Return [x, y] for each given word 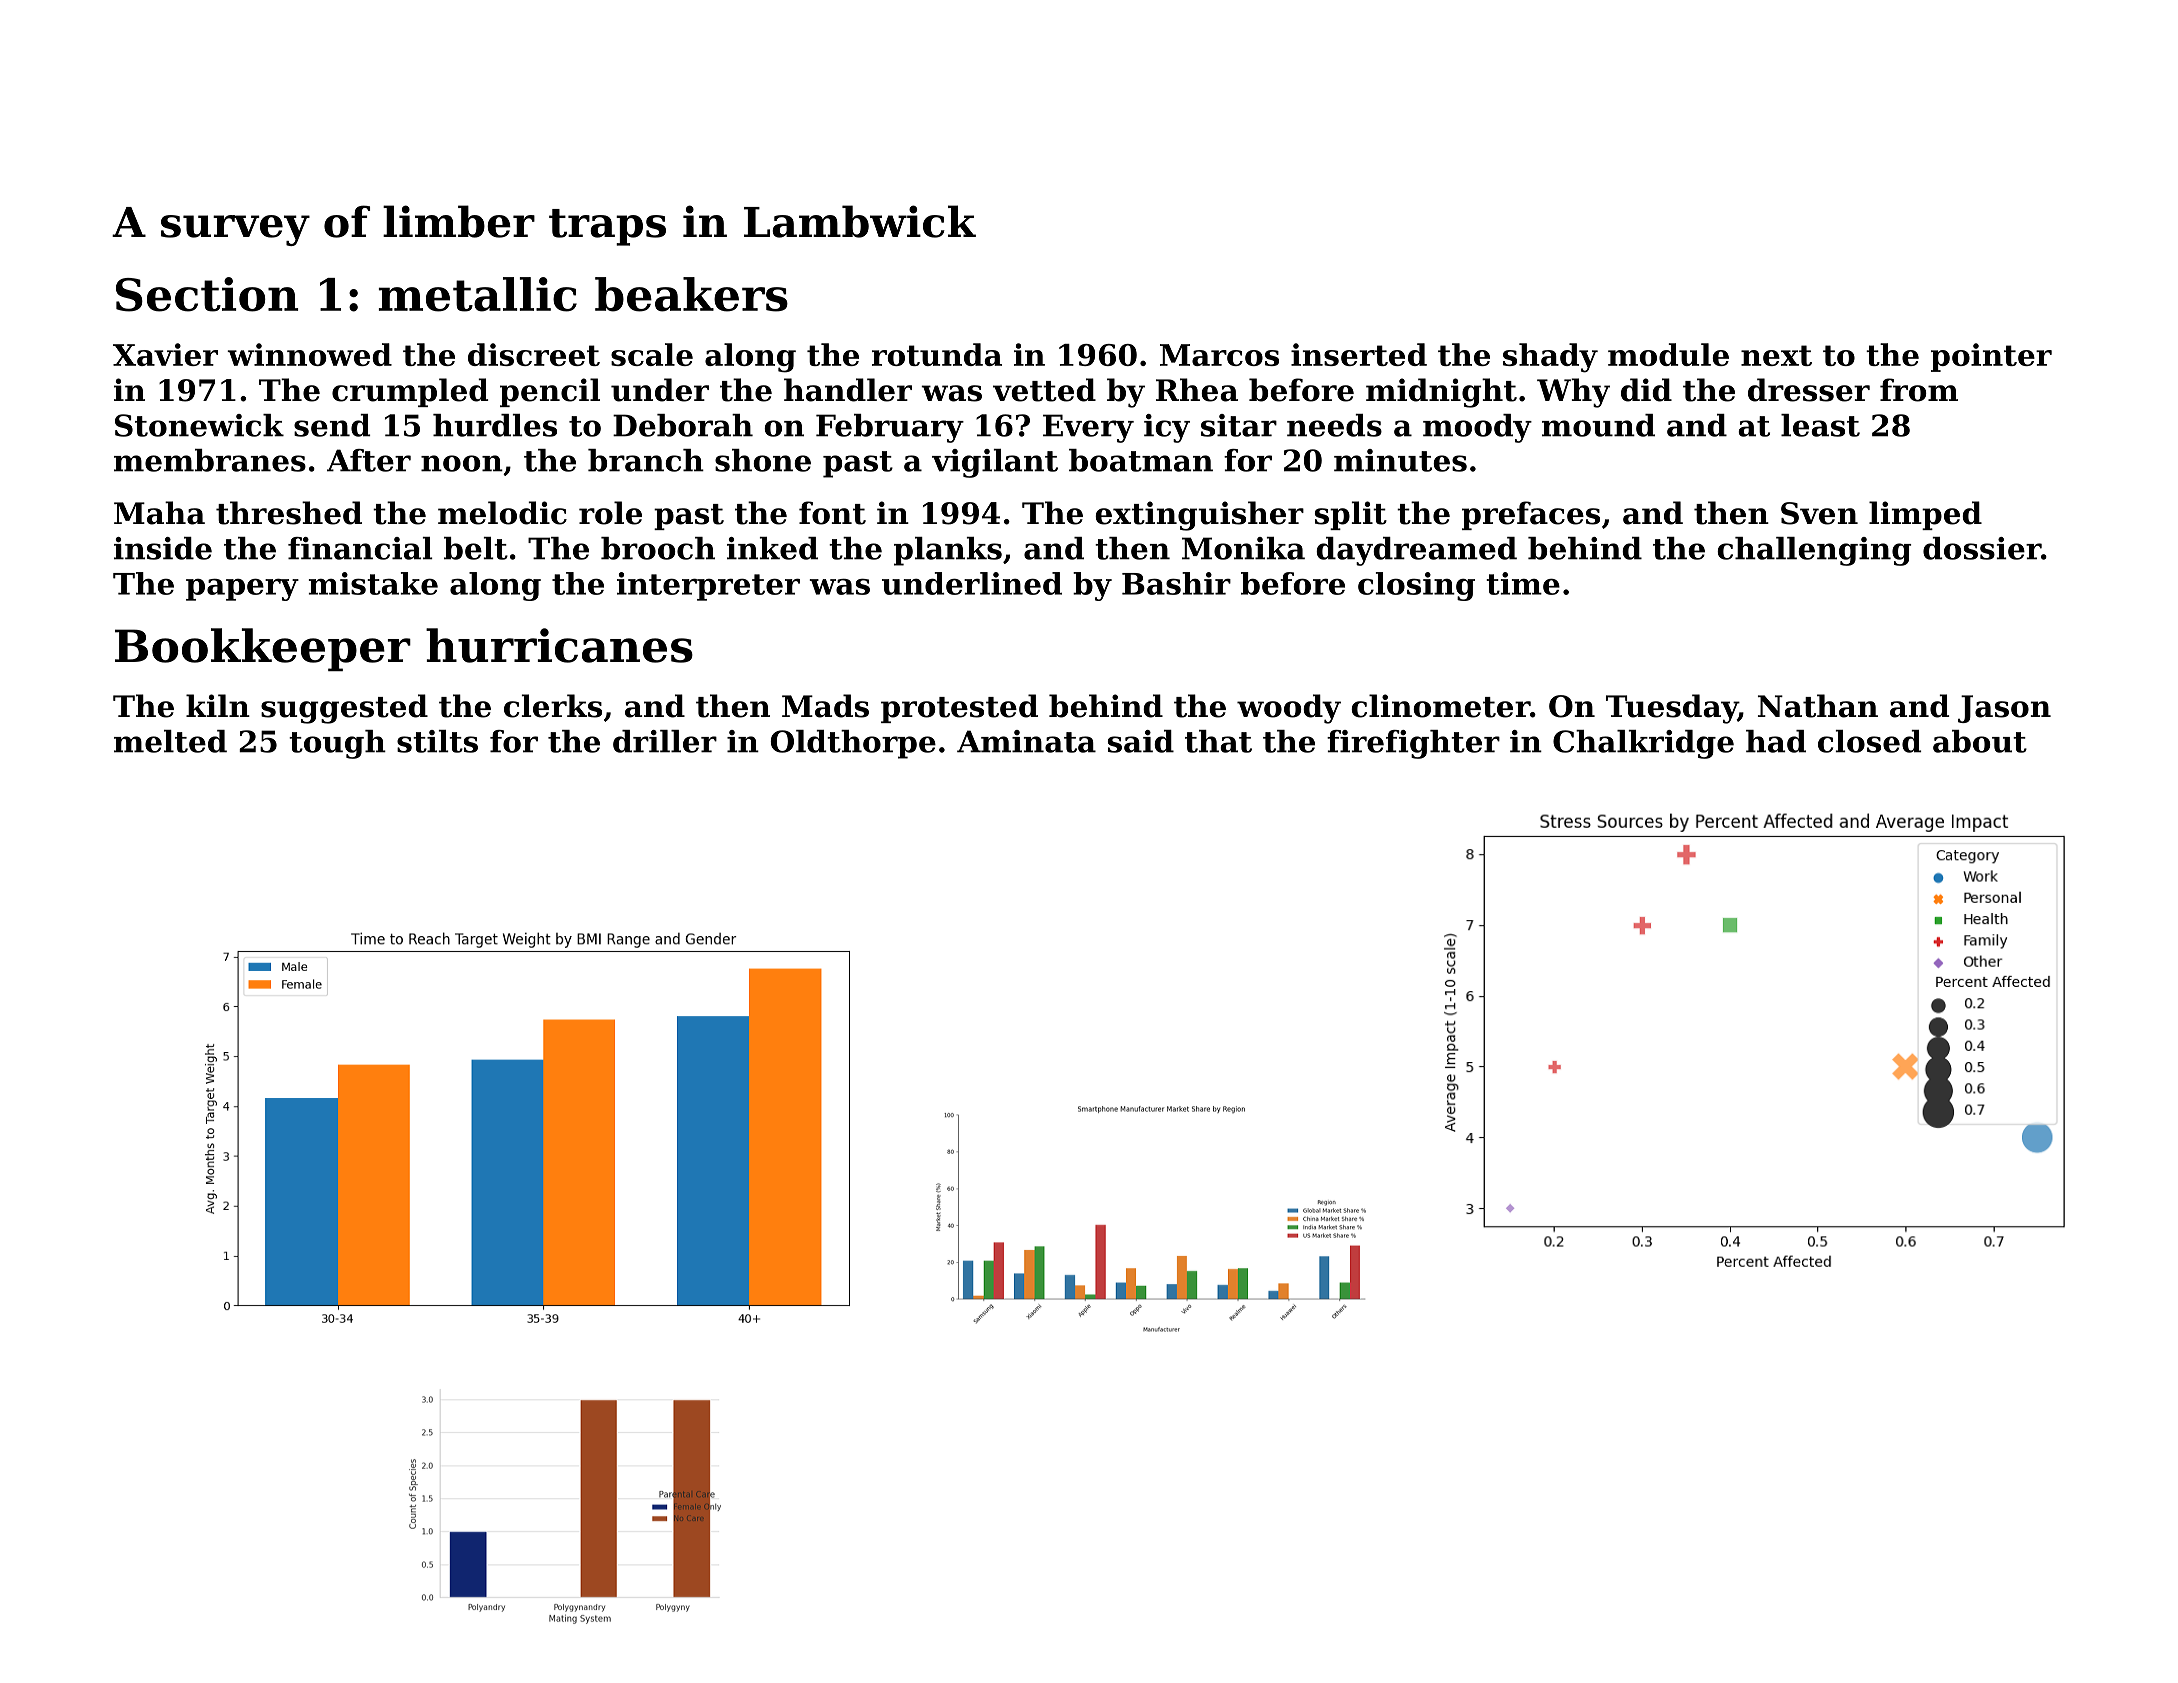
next [1776, 355]
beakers [691, 294]
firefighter [1413, 744]
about [1980, 741]
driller [665, 741]
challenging [1814, 551]
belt [476, 548]
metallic [478, 294]
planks [948, 551]
